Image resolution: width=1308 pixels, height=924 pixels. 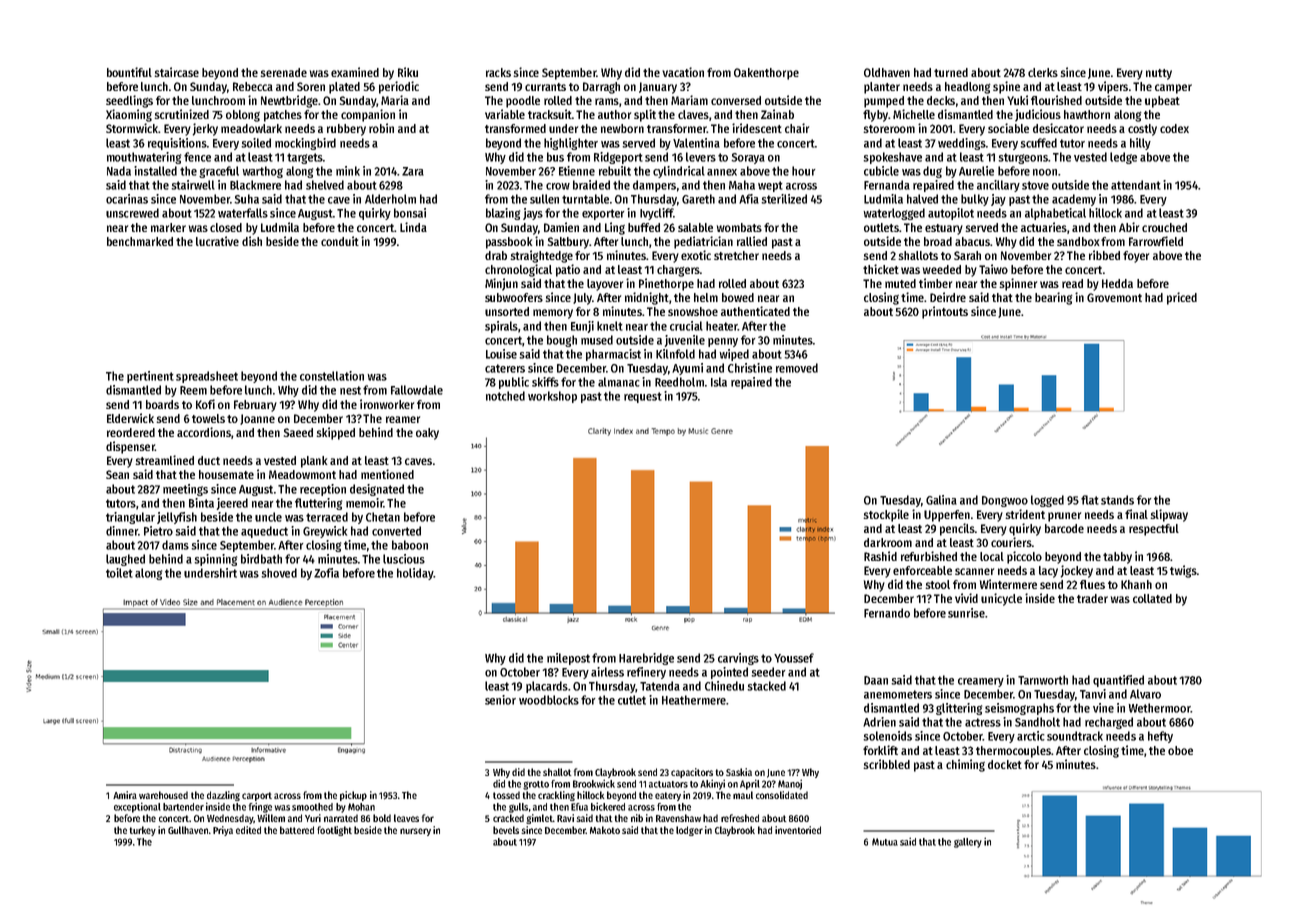 I want to click on Chetan, so click(x=383, y=517).
